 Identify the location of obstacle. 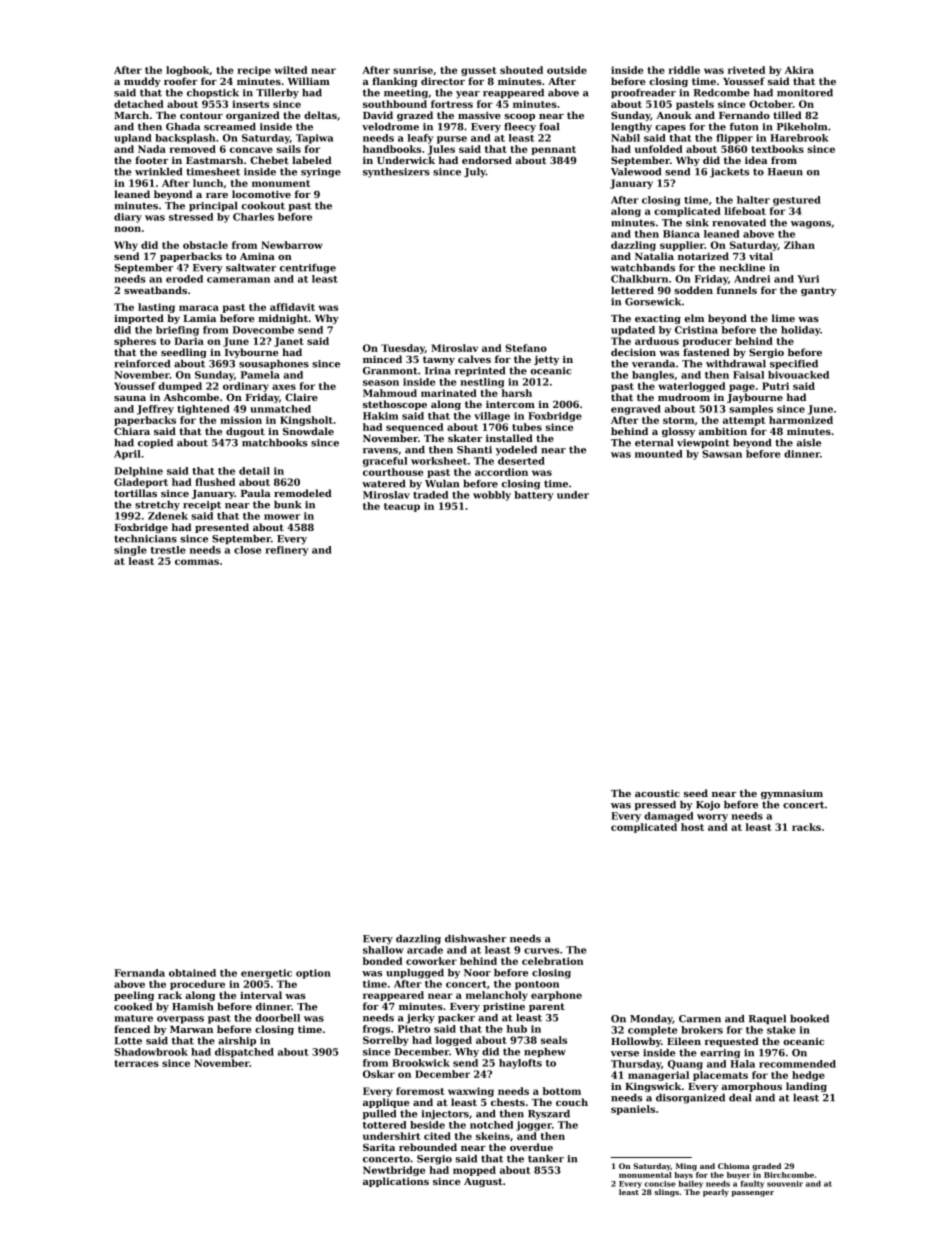
(205, 245).
